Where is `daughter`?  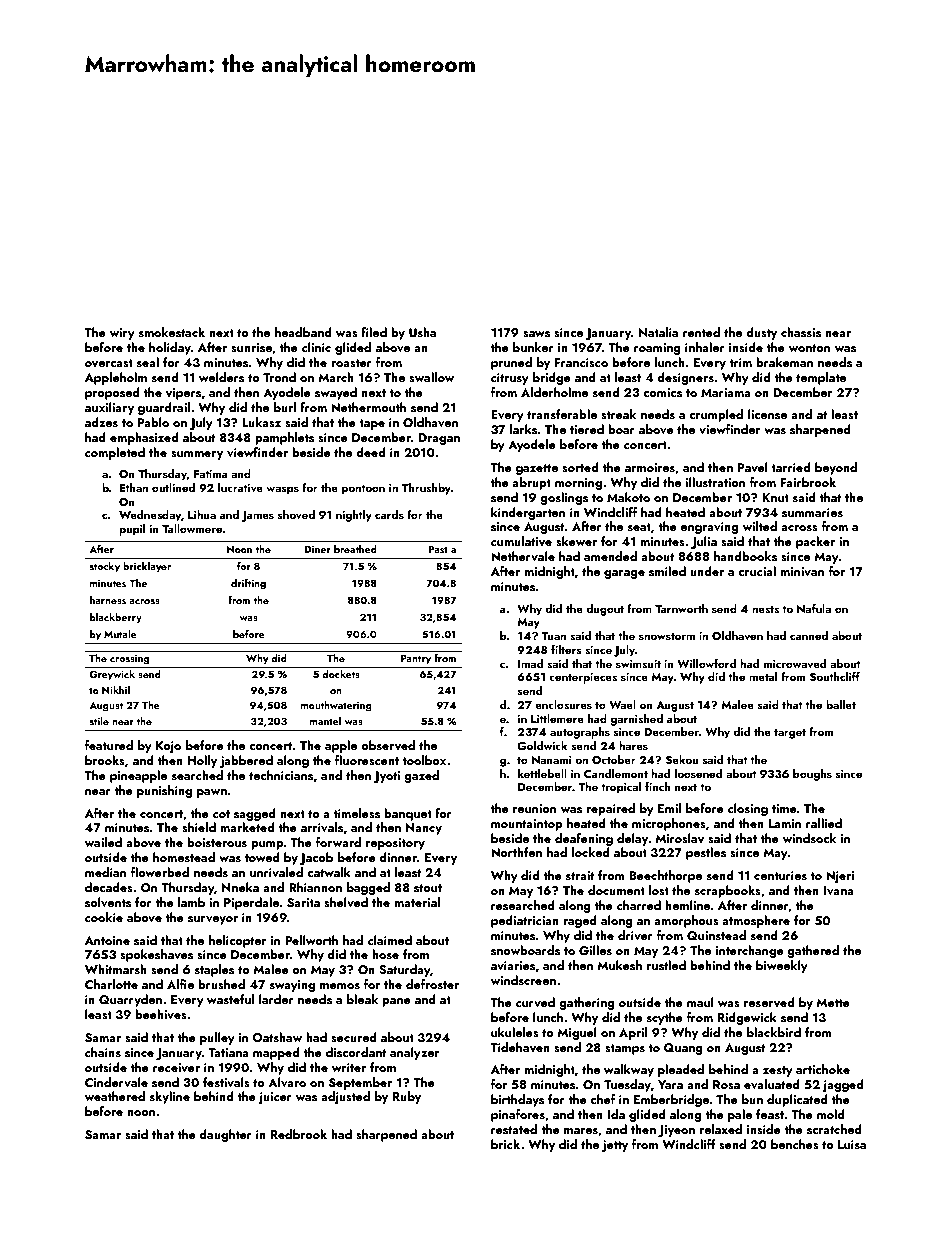 daughter is located at coordinates (225, 1135).
